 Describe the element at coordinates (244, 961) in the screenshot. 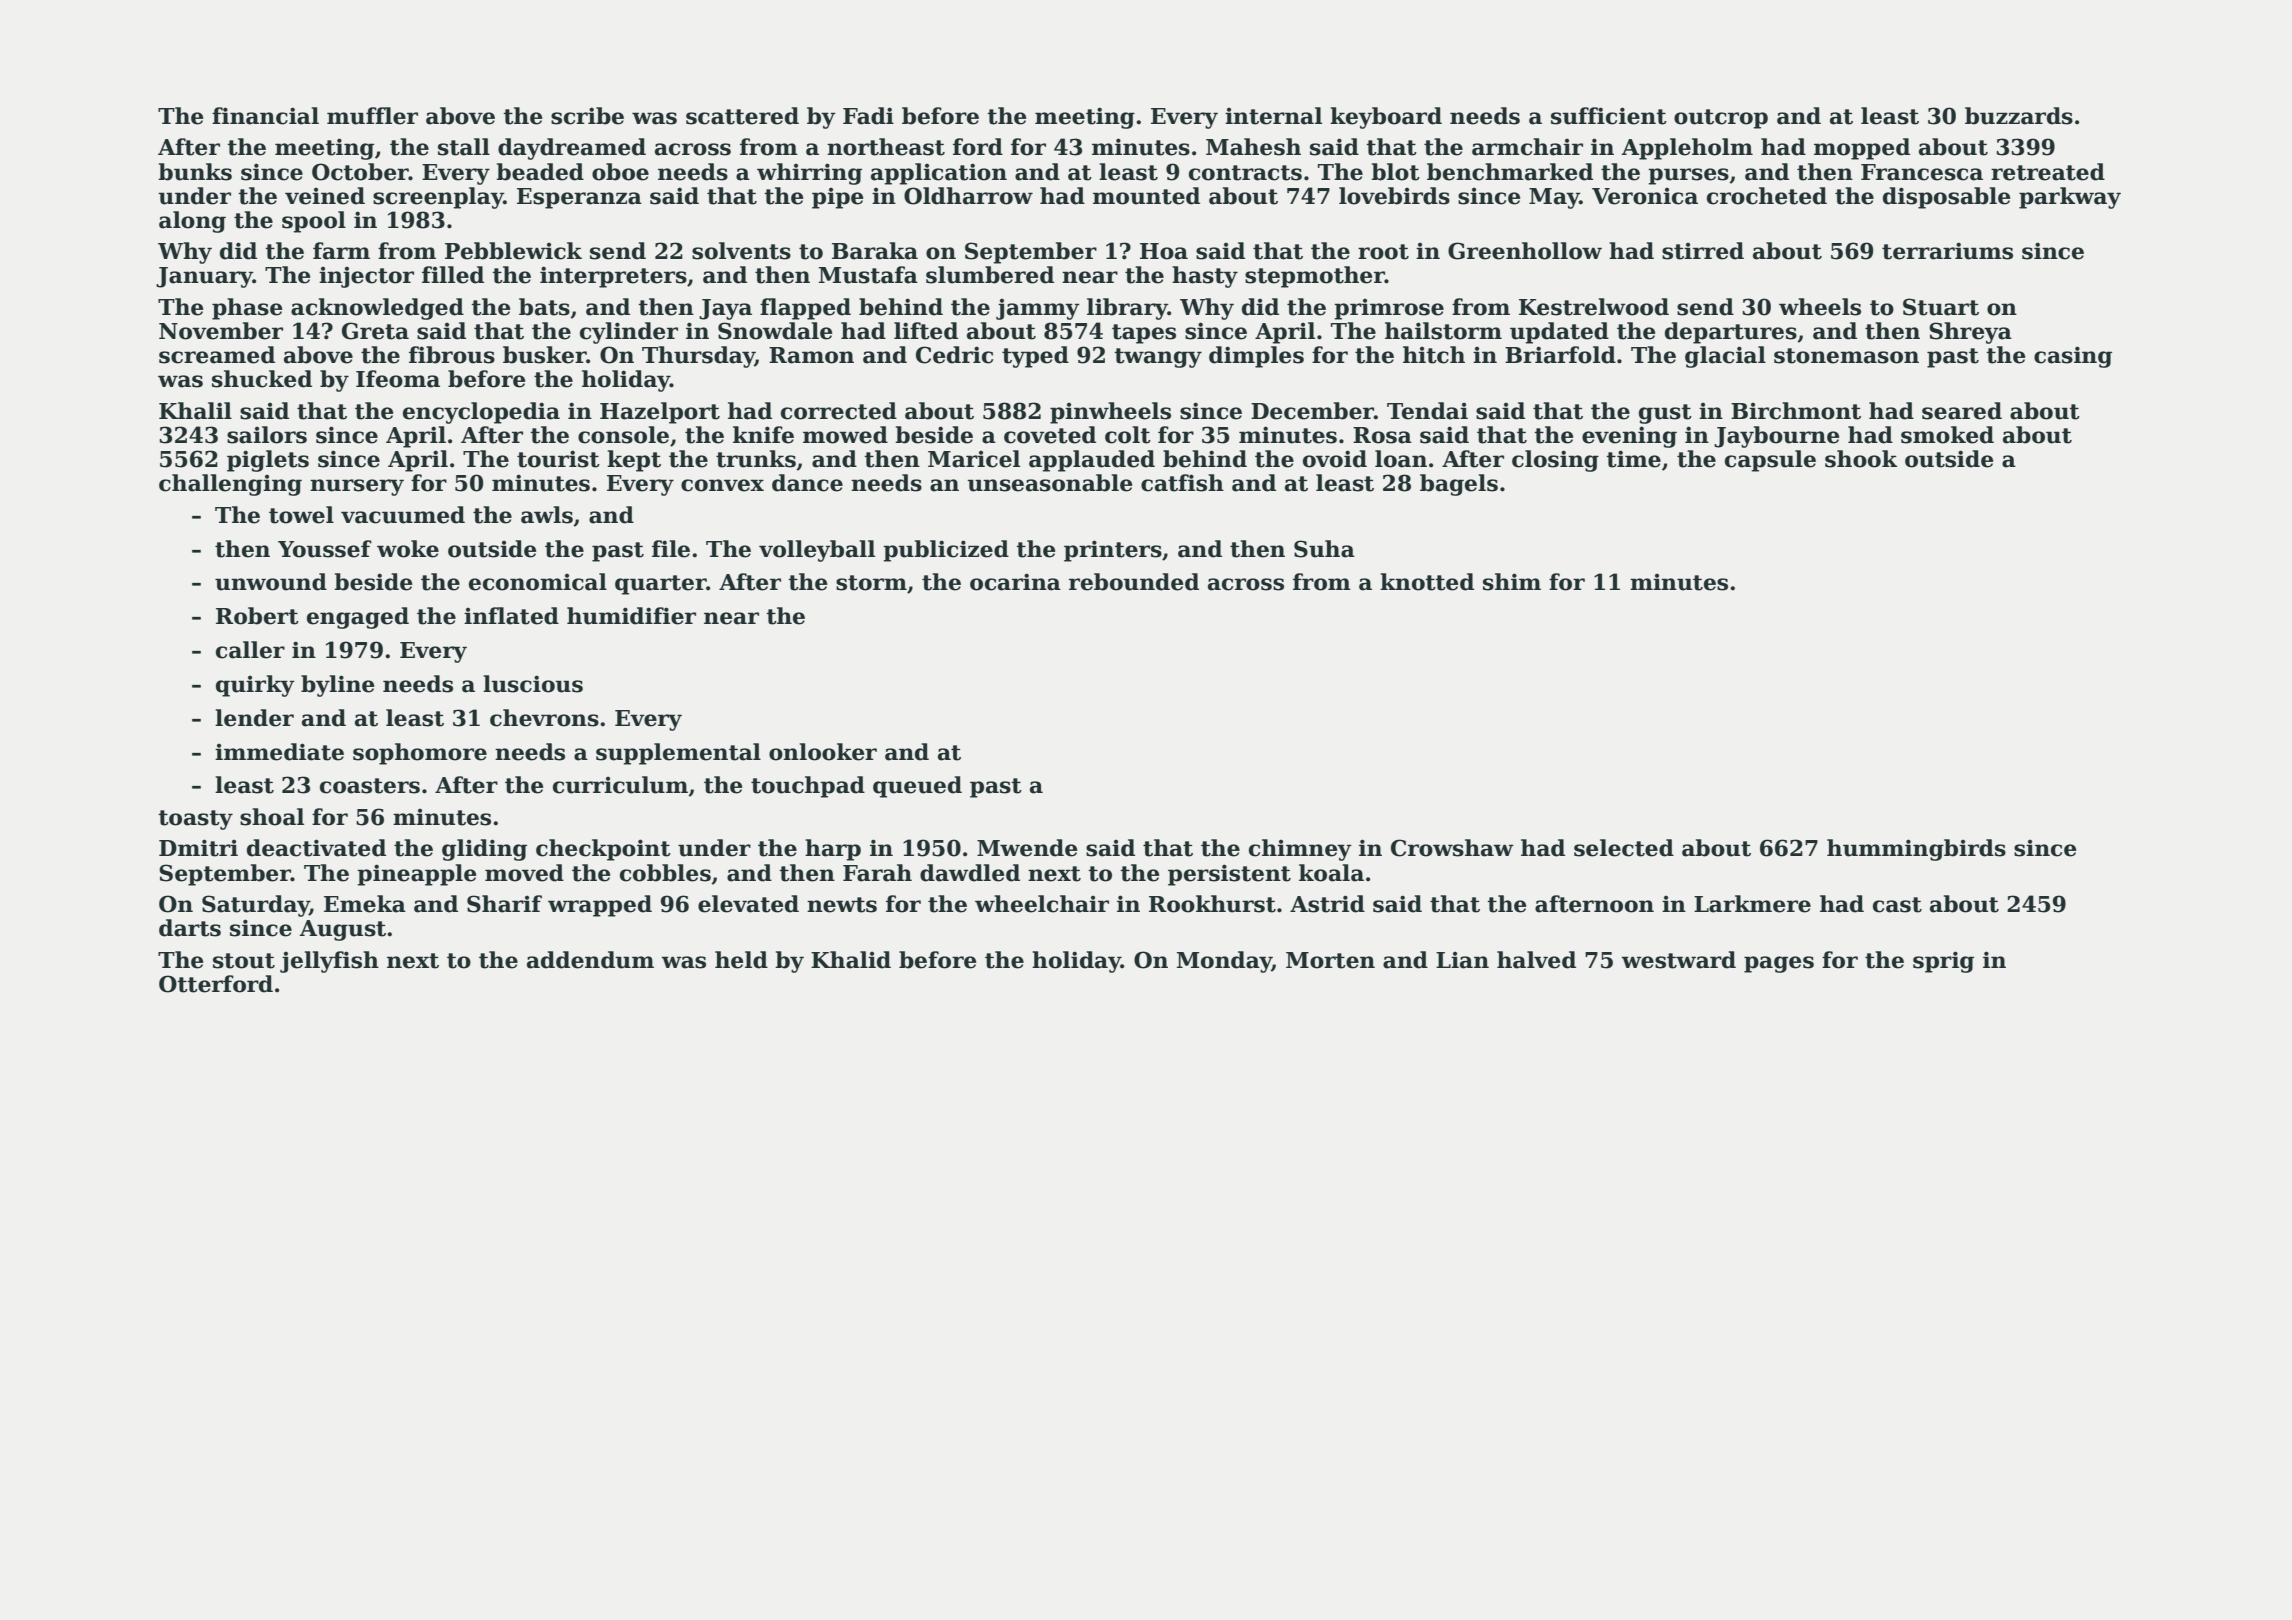

I see `stout` at that location.
